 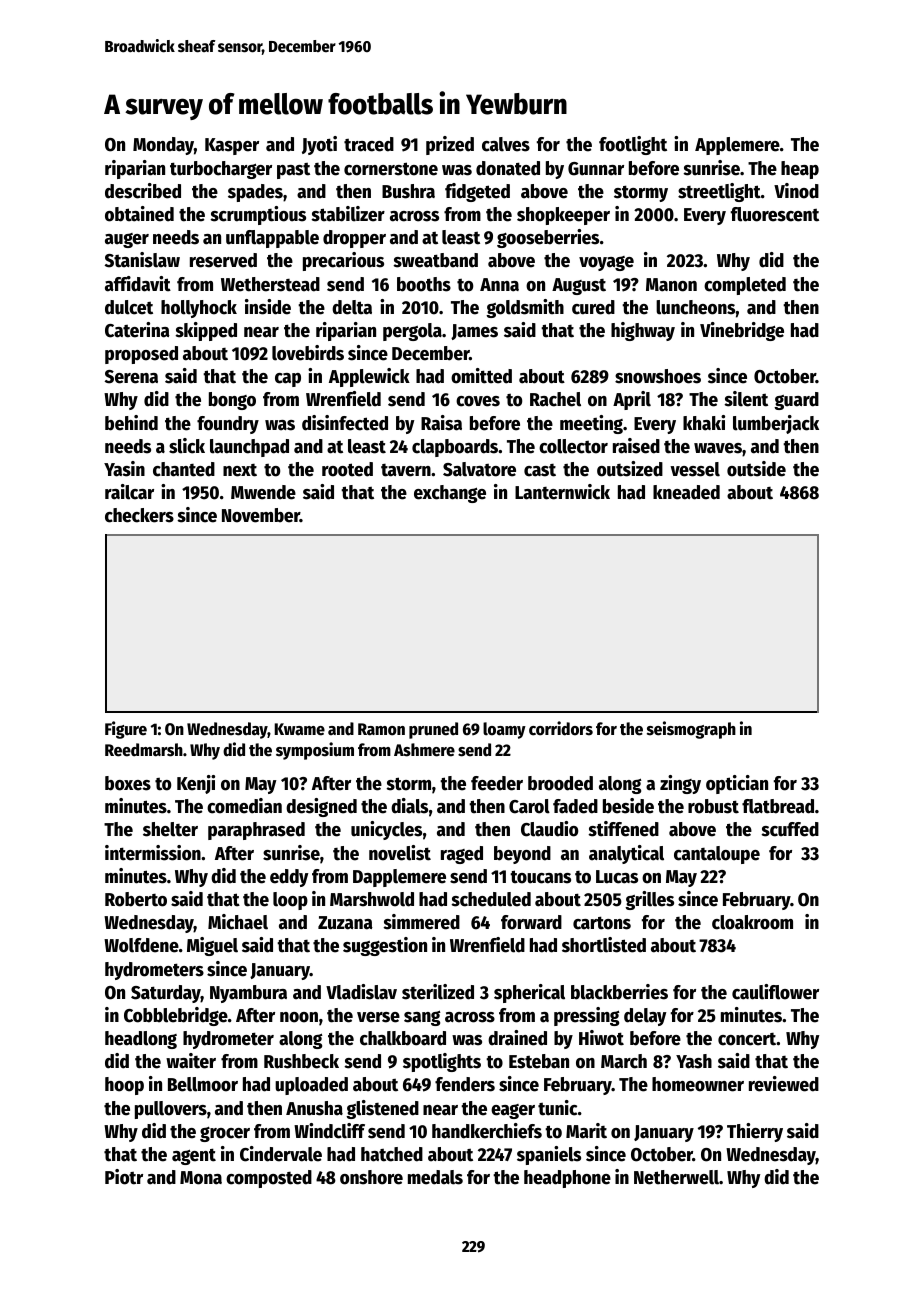 What do you see at coordinates (124, 1177) in the screenshot?
I see `Piotr` at bounding box center [124, 1177].
